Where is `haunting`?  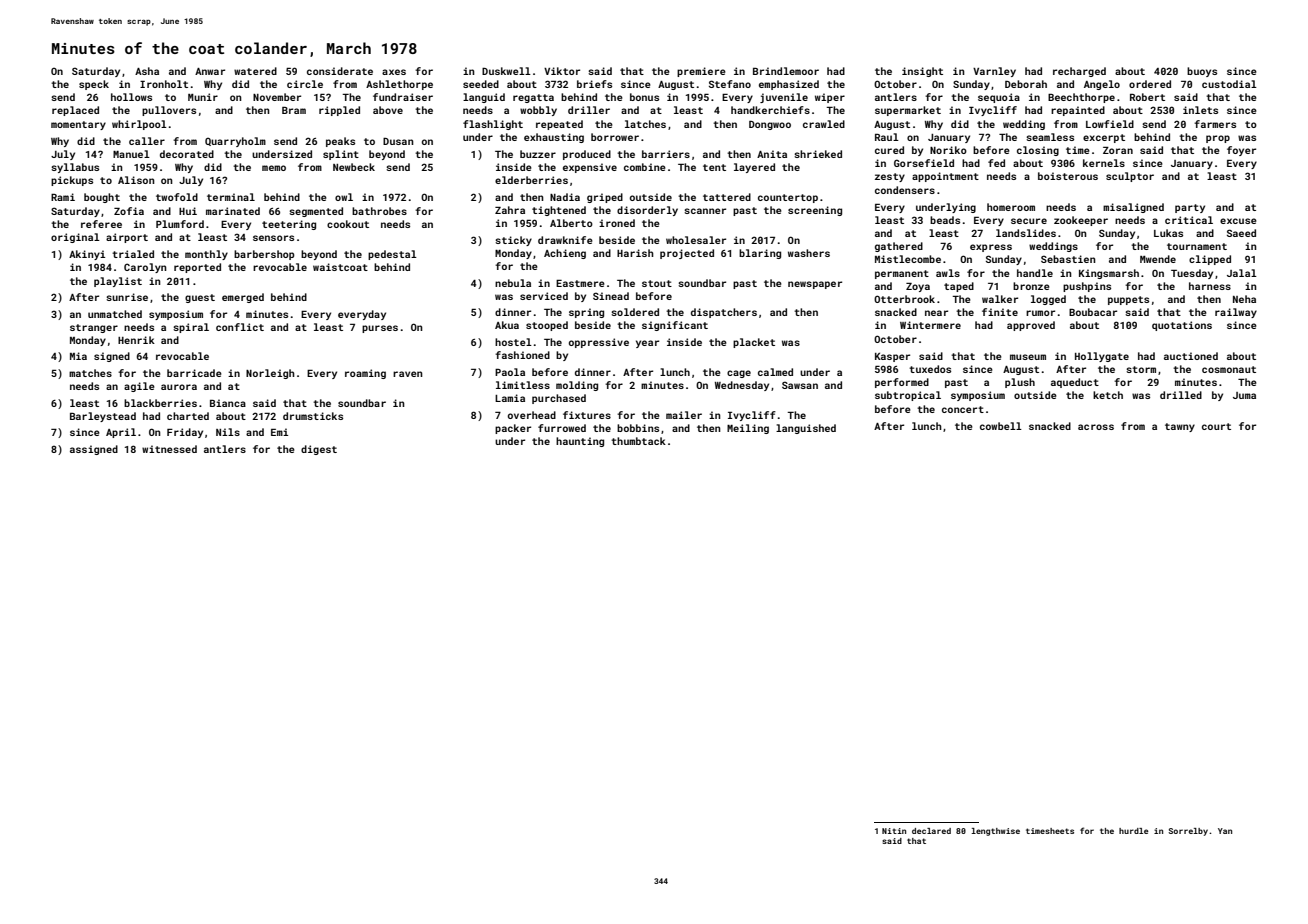
haunting is located at coordinates (580, 442).
